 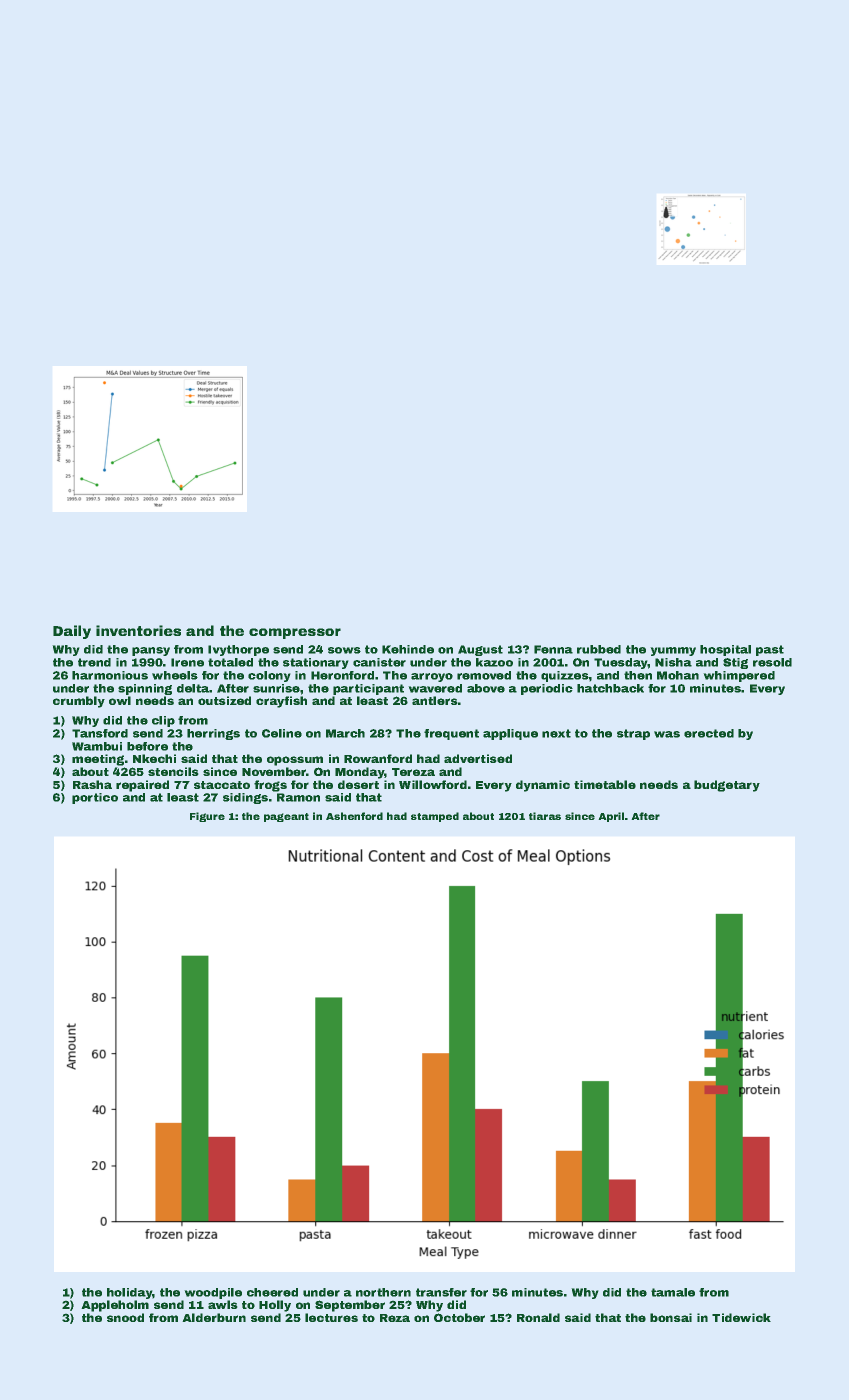 What do you see at coordinates (435, 817) in the document?
I see `stamped` at bounding box center [435, 817].
